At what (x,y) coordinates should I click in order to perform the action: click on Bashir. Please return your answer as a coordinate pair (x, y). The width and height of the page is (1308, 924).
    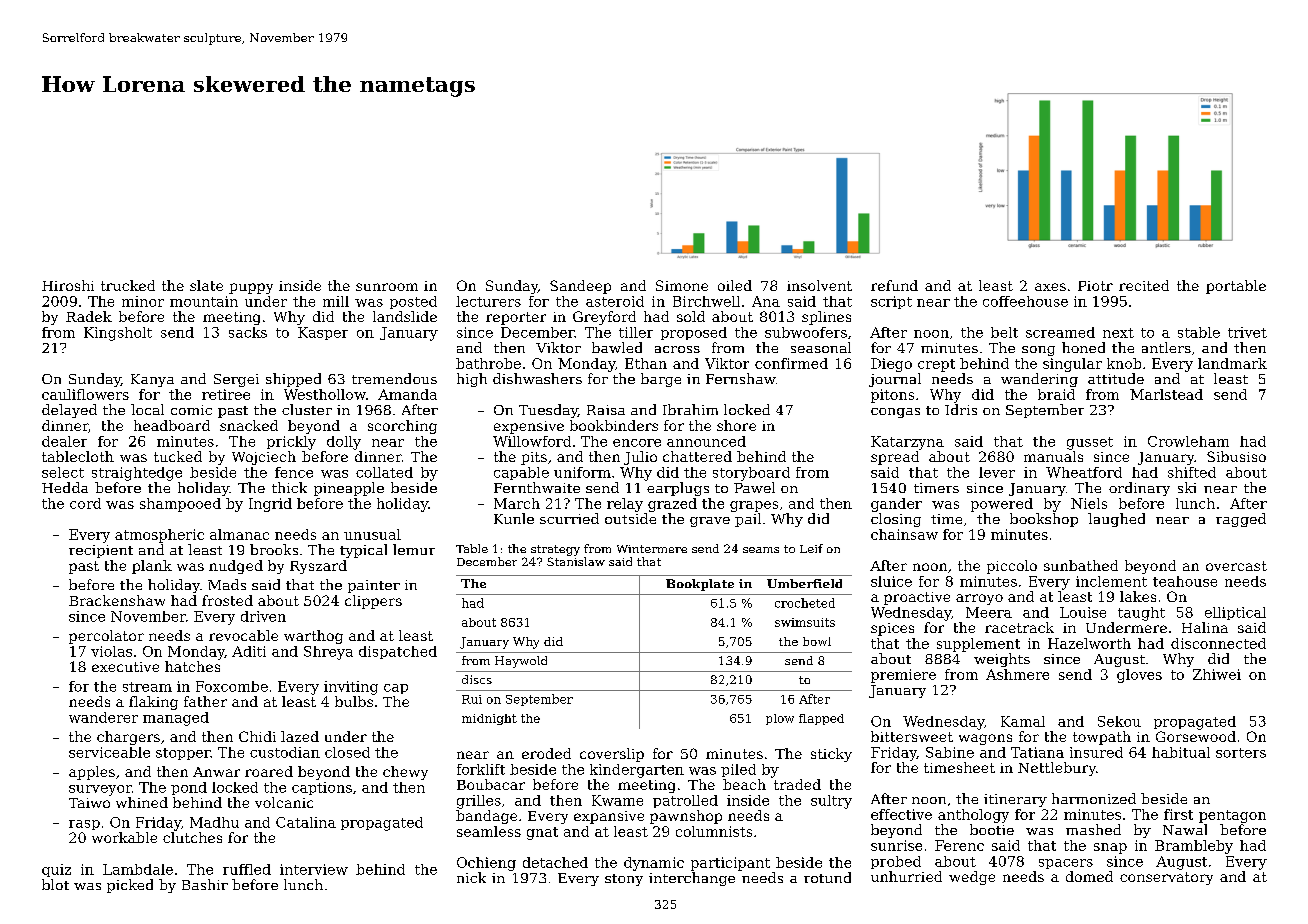
    Looking at the image, I should click on (205, 884).
